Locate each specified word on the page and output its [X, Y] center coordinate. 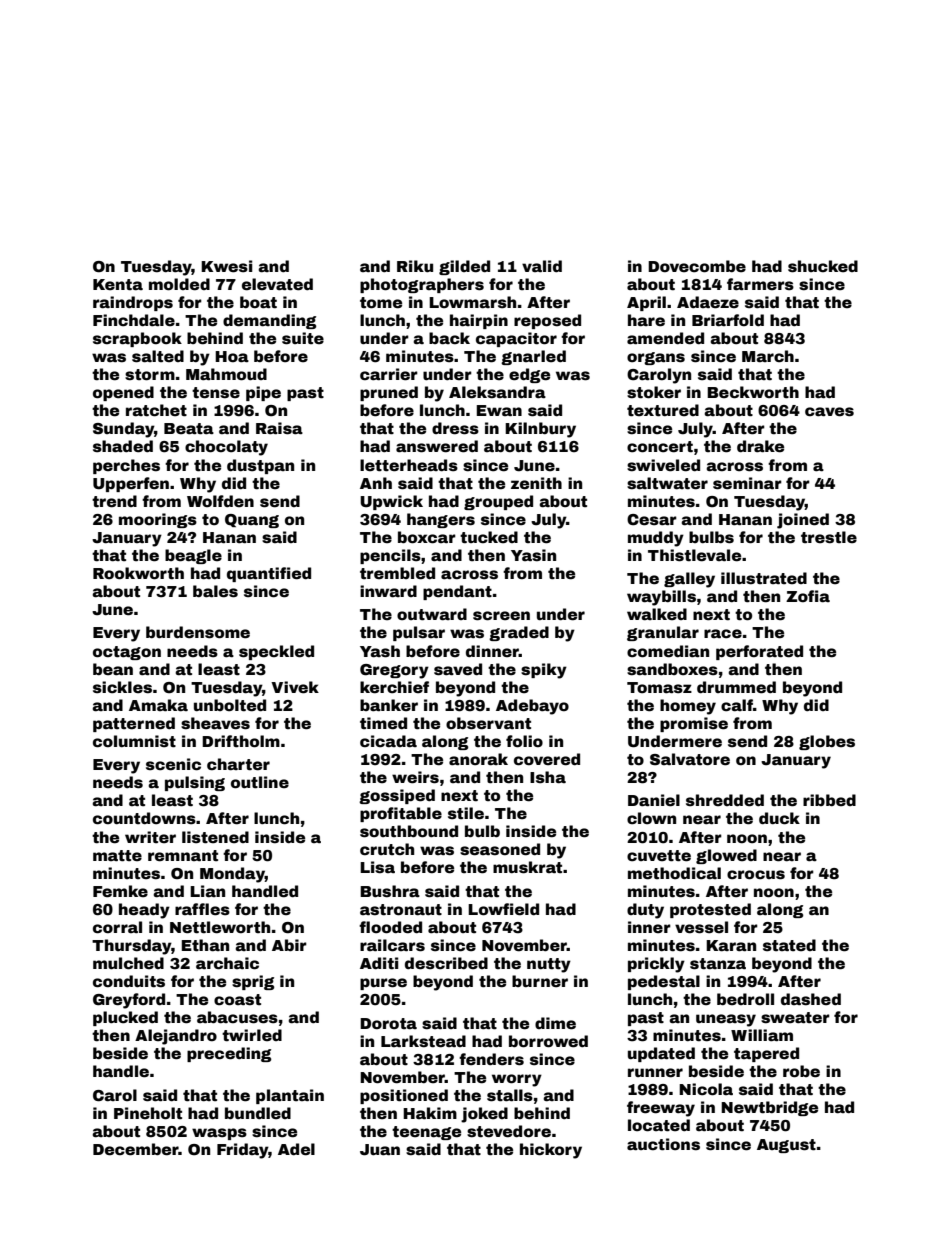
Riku [415, 266]
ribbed [829, 800]
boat [258, 302]
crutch [387, 849]
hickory [551, 1151]
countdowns [144, 818]
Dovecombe [697, 266]
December [136, 1149]
